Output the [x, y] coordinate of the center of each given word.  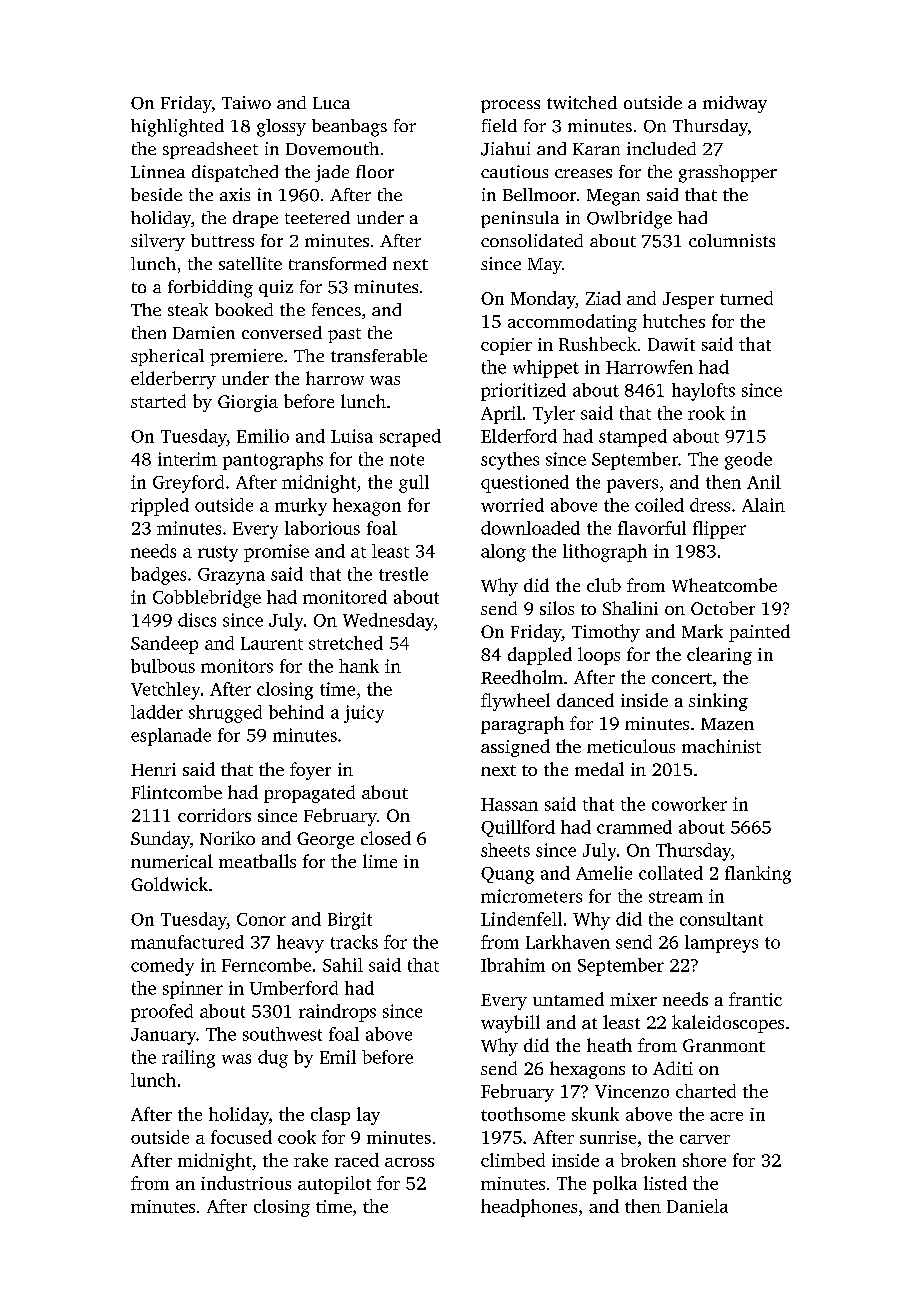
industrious [246, 1183]
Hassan [509, 804]
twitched [582, 102]
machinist [721, 746]
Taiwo [246, 102]
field [499, 125]
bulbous [163, 666]
